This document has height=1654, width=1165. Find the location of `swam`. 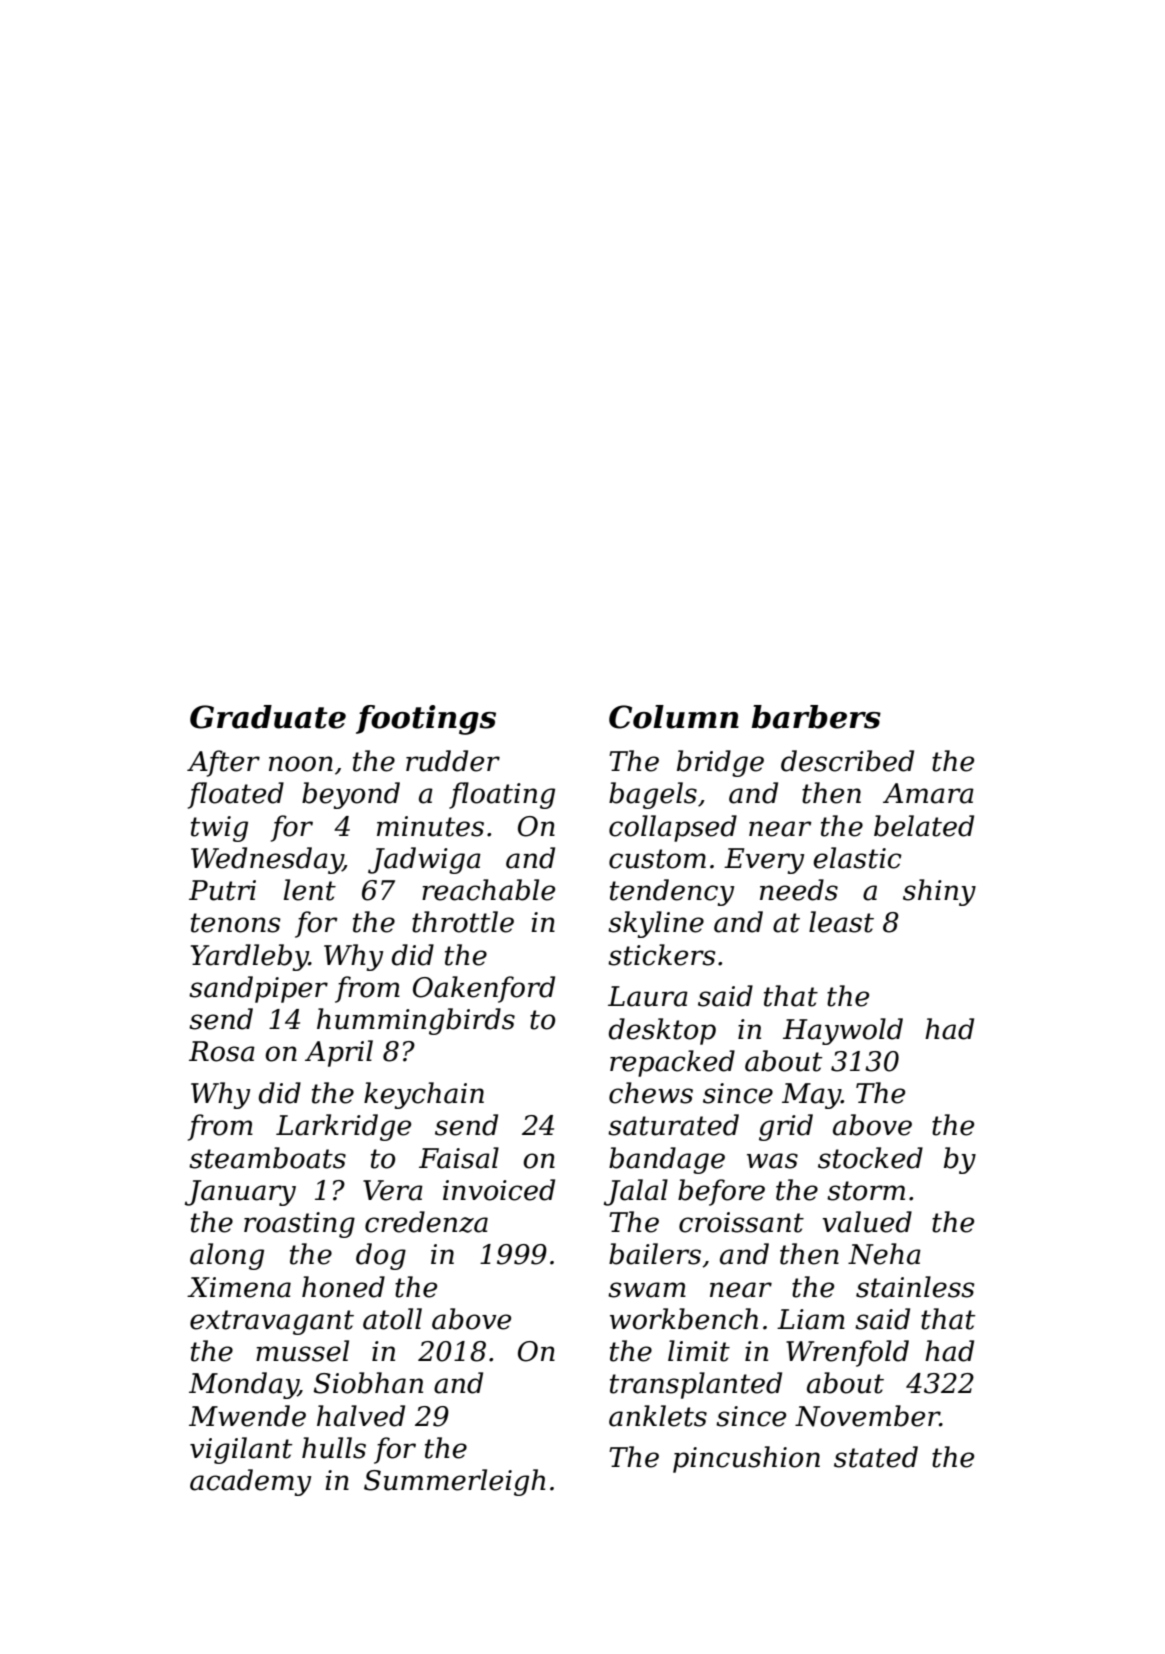

swam is located at coordinates (647, 1290).
